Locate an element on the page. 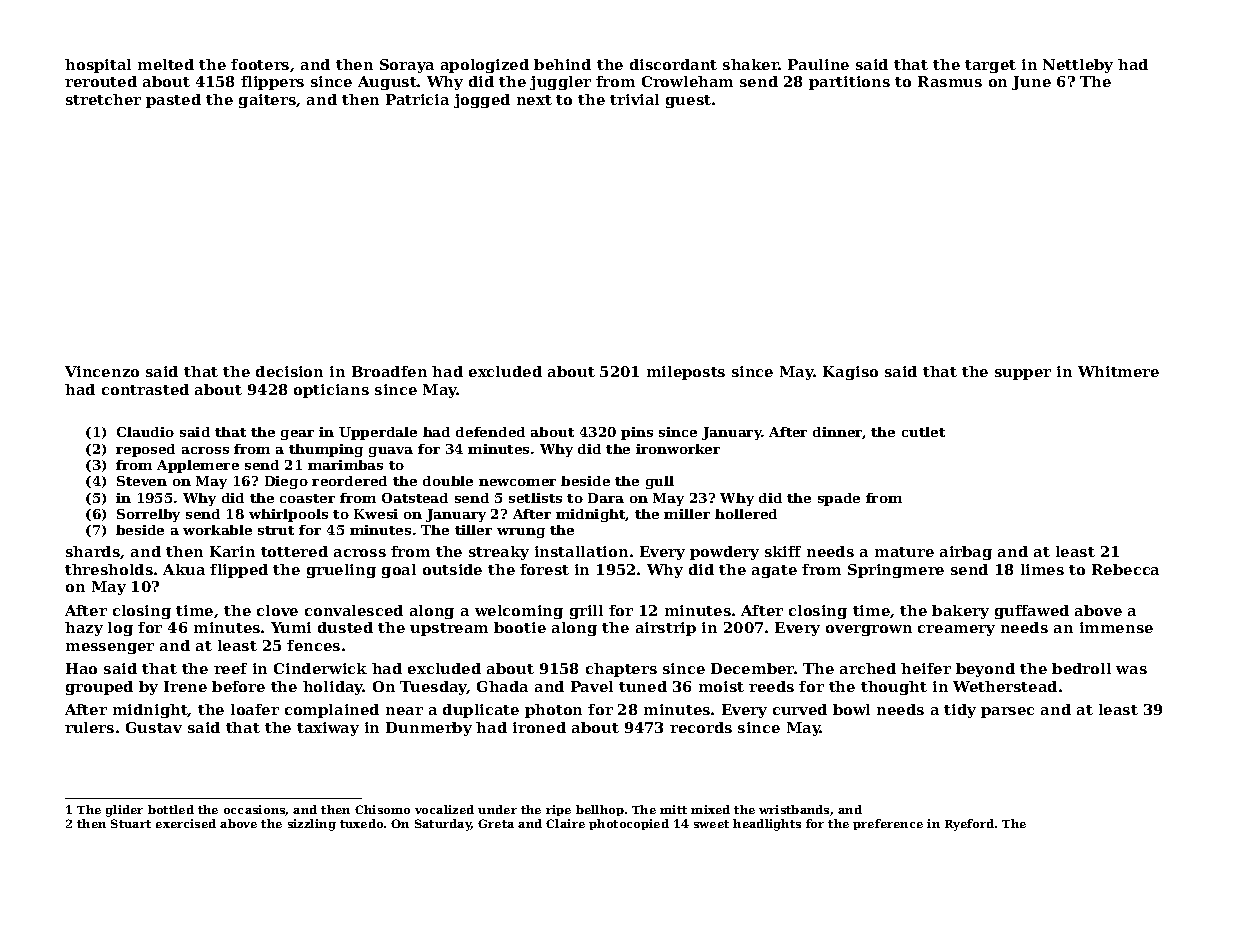 The image size is (1233, 952). Ryeford is located at coordinates (969, 825).
